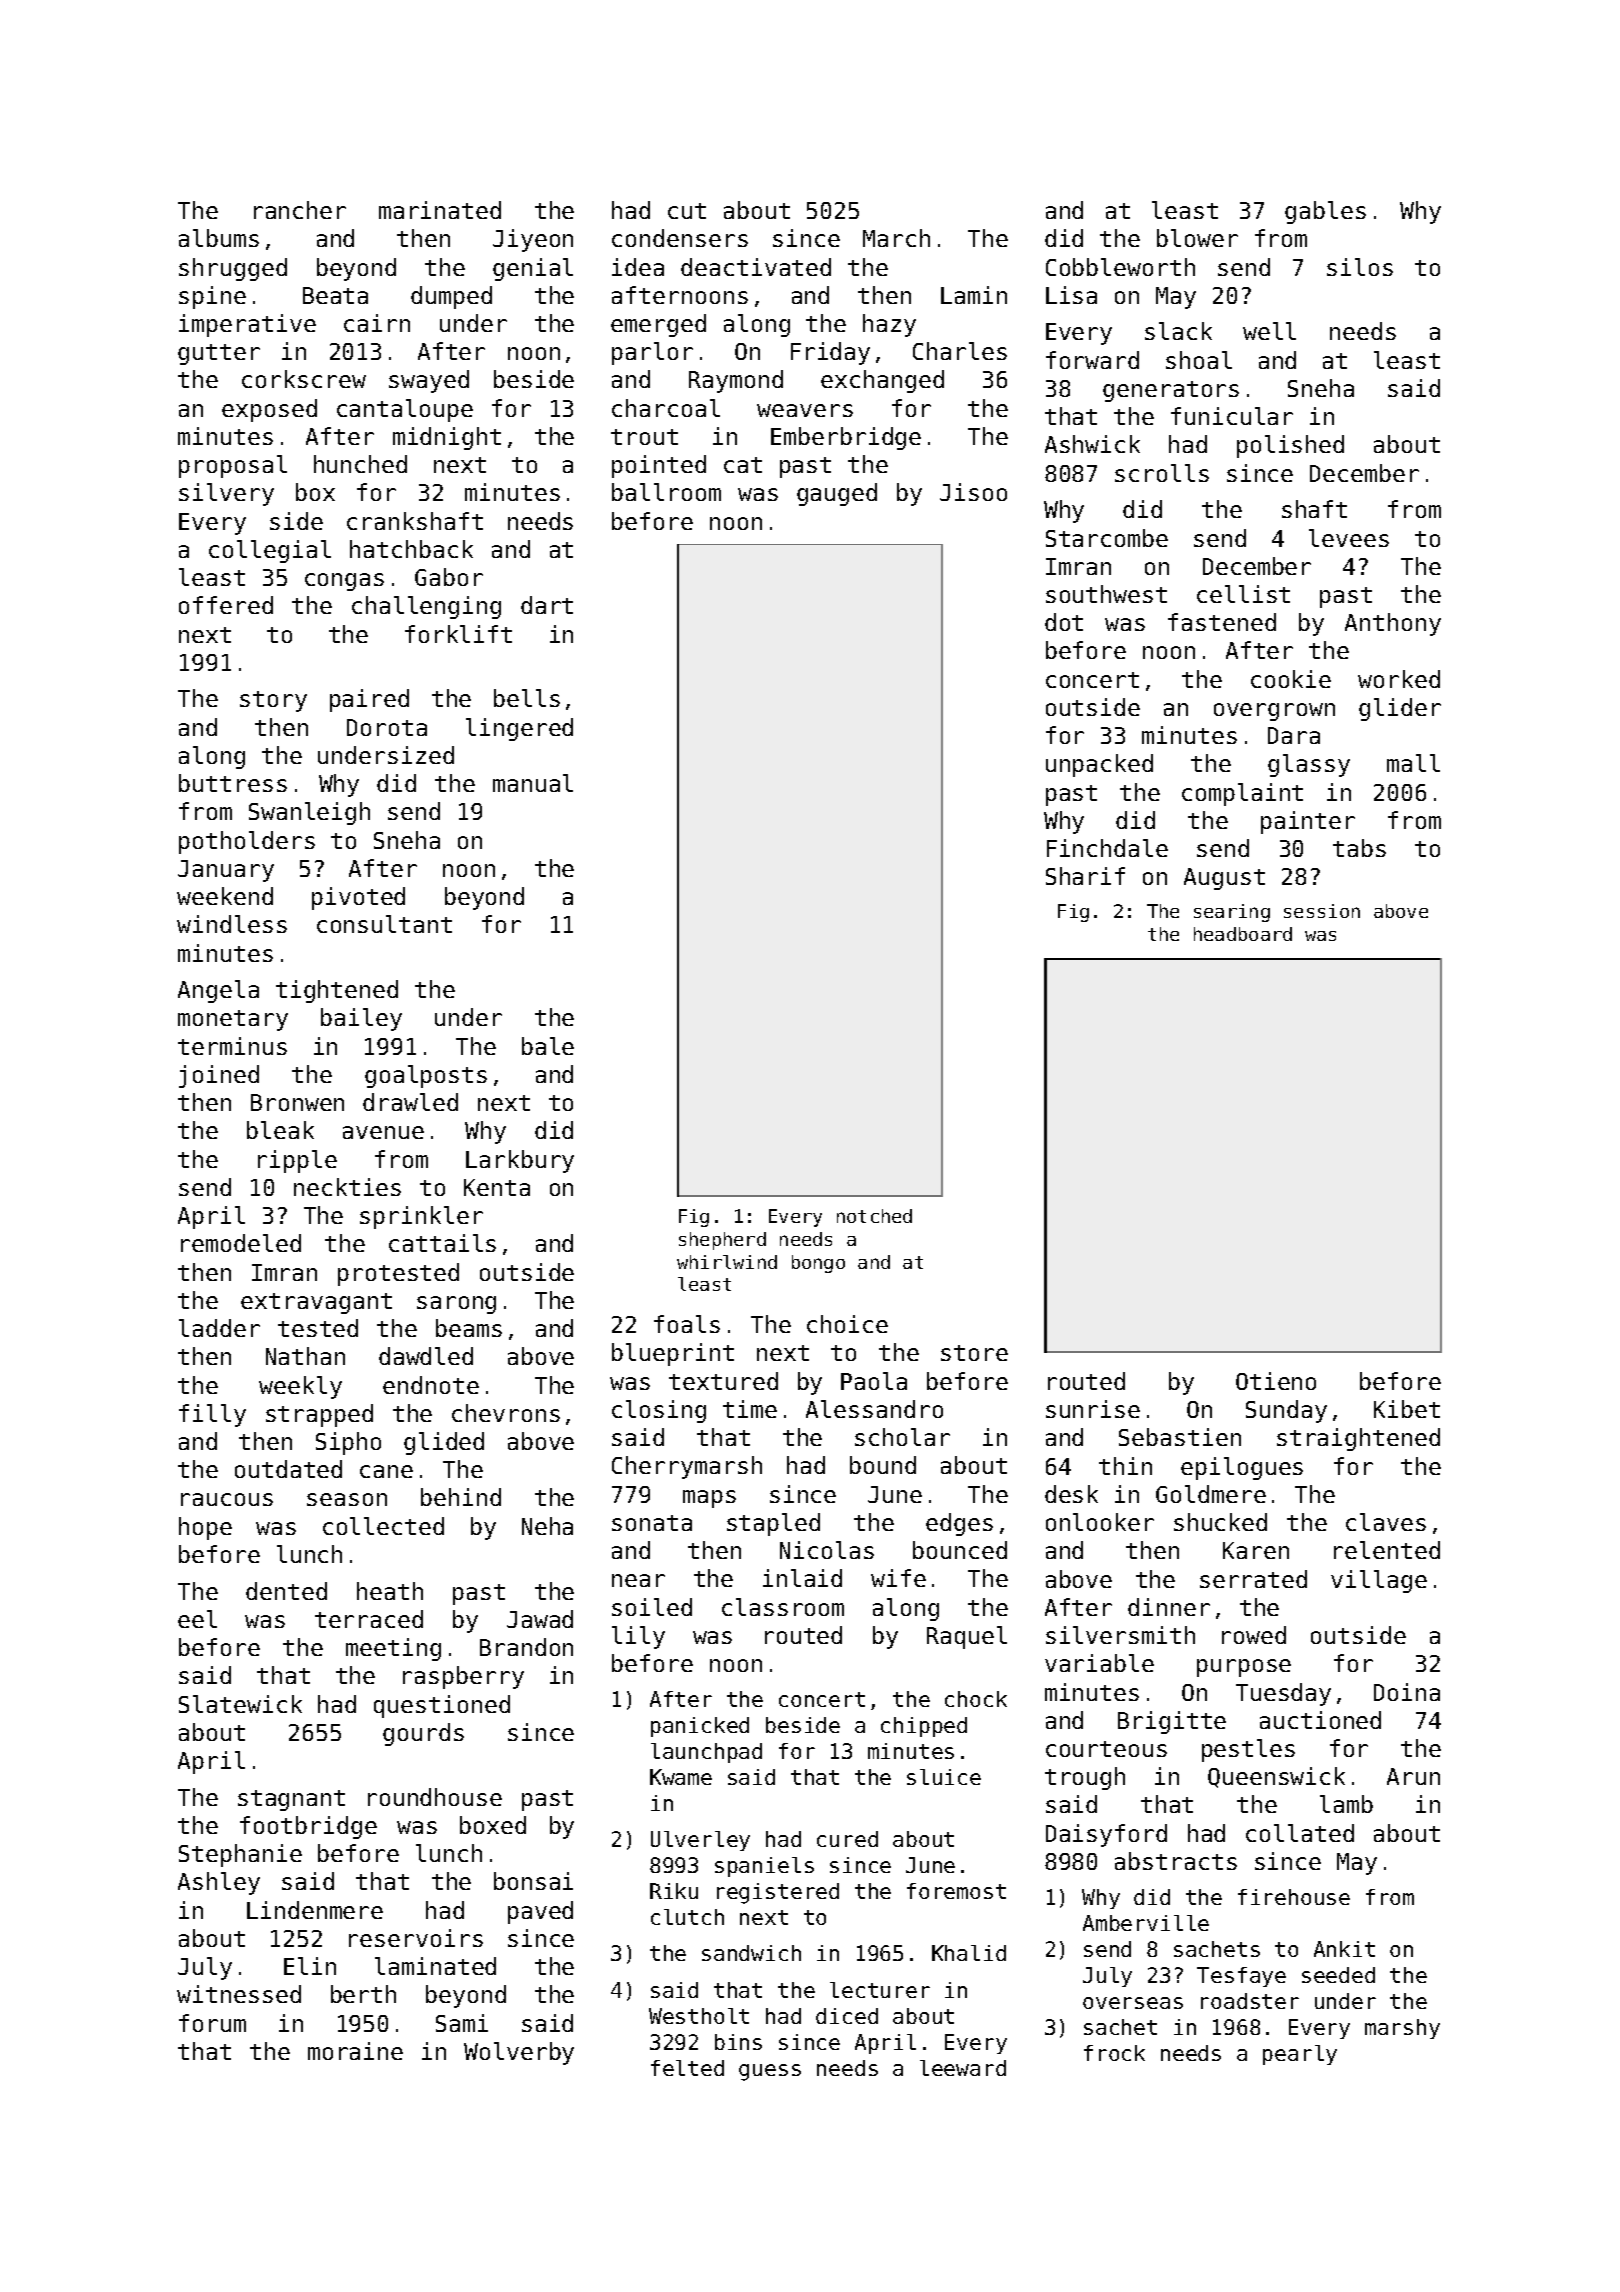 The image size is (1620, 2292). I want to click on rancher, so click(300, 210).
